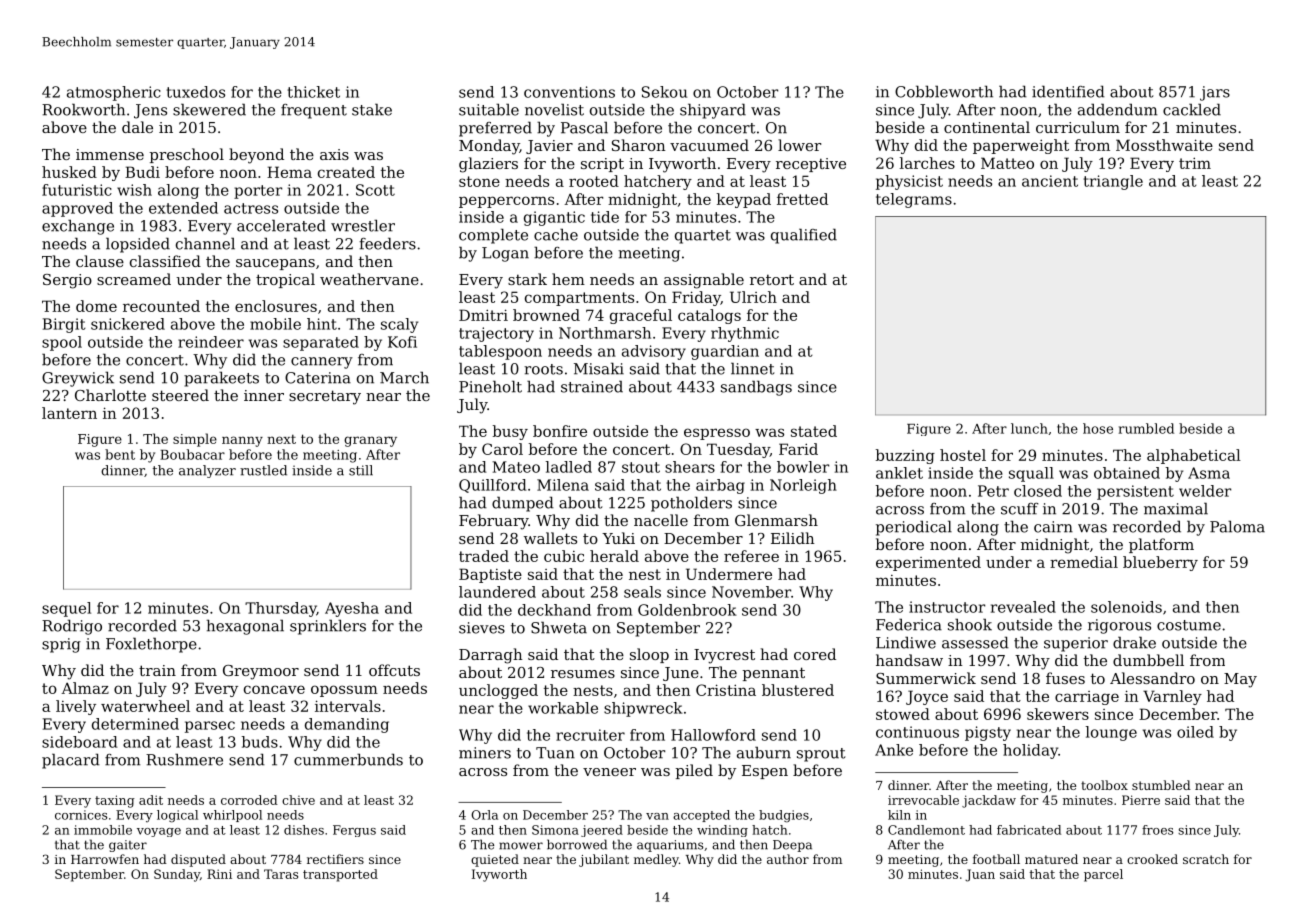 Image resolution: width=1308 pixels, height=924 pixels. What do you see at coordinates (555, 753) in the screenshot?
I see `Tuan` at bounding box center [555, 753].
